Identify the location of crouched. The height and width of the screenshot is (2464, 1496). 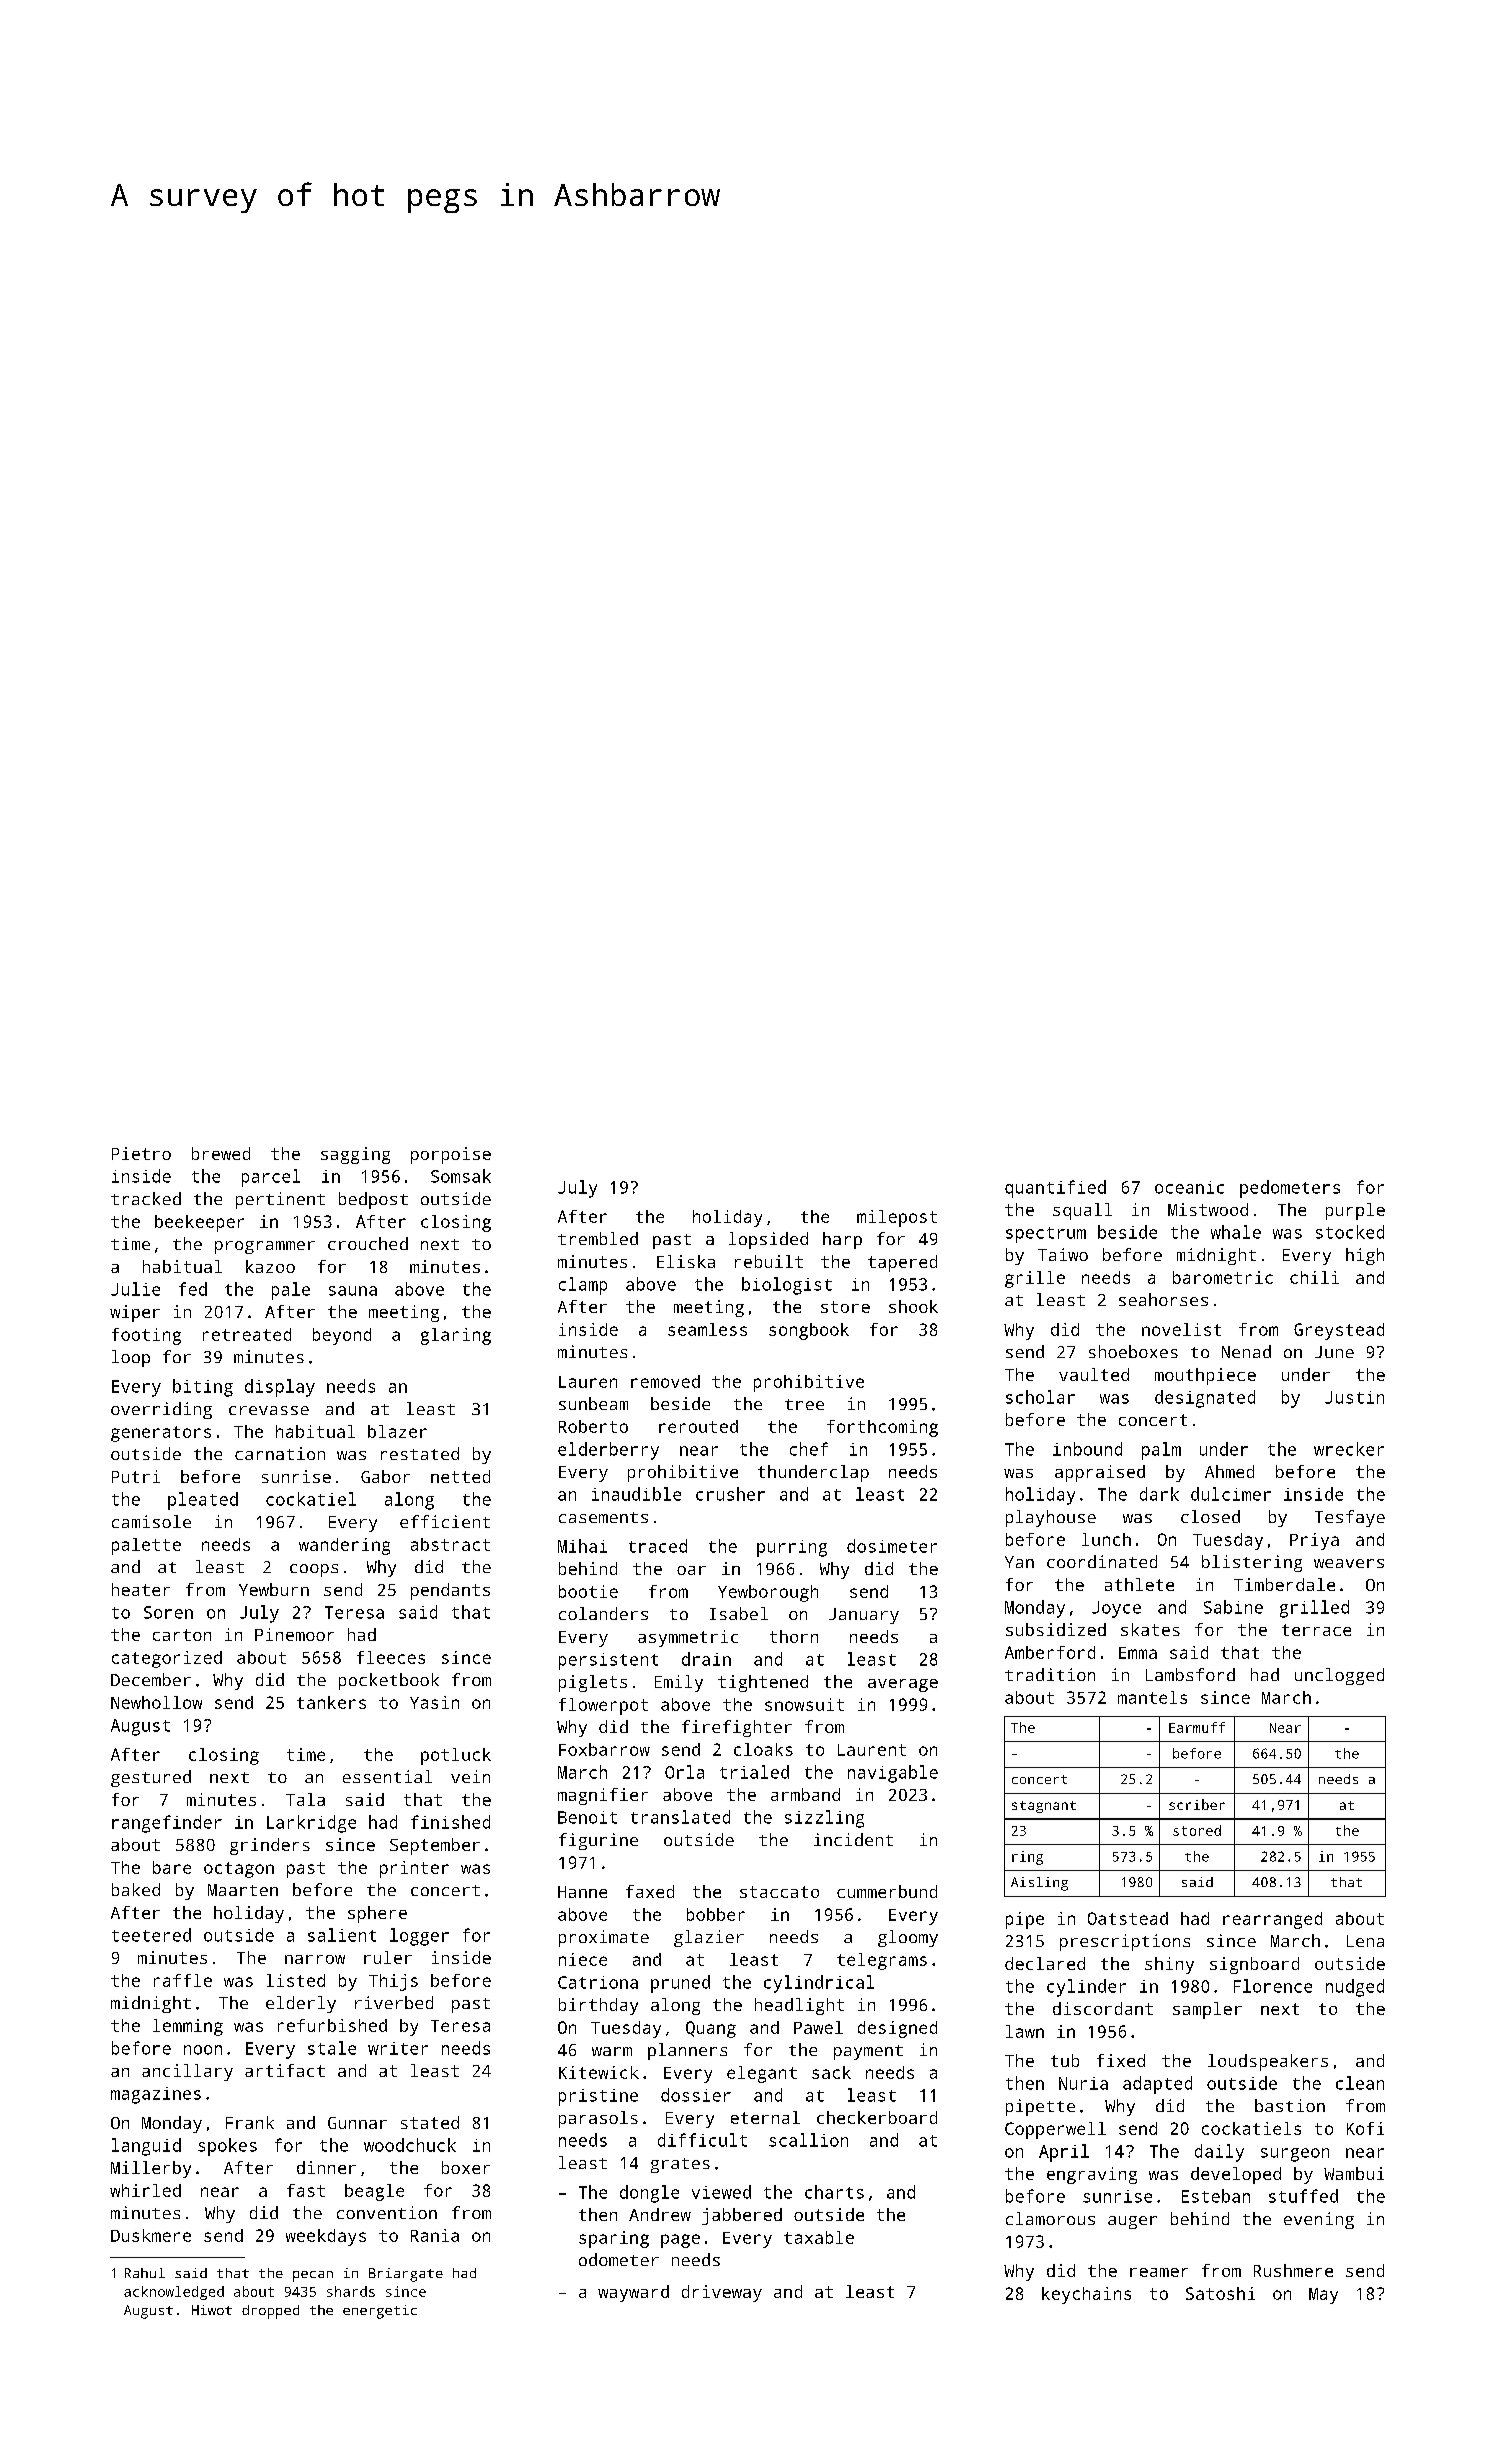
(368, 1243).
